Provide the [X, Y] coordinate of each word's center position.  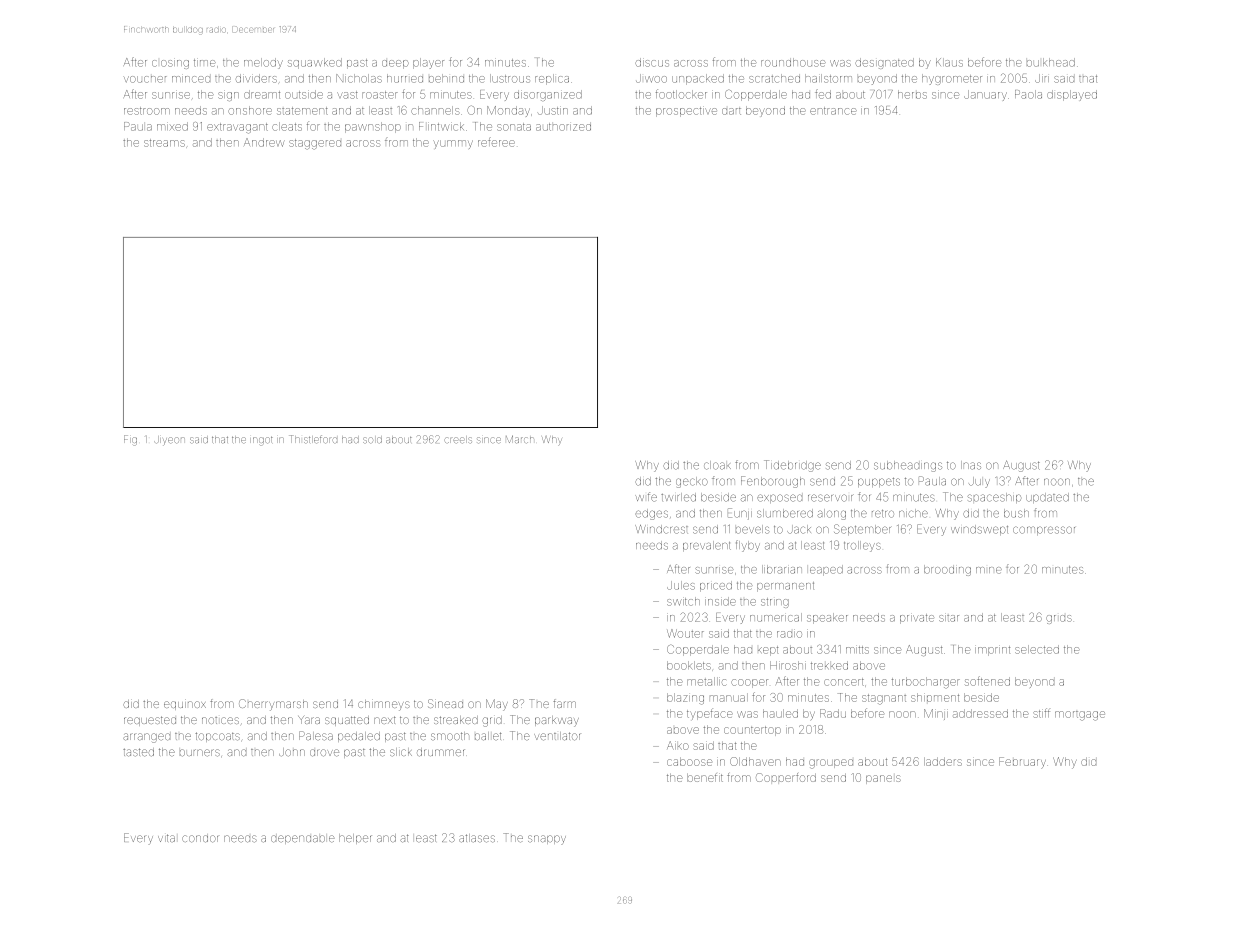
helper [355, 839]
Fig [130, 440]
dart [731, 111]
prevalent [707, 546]
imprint [992, 651]
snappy [547, 840]
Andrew [264, 142]
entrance [833, 111]
